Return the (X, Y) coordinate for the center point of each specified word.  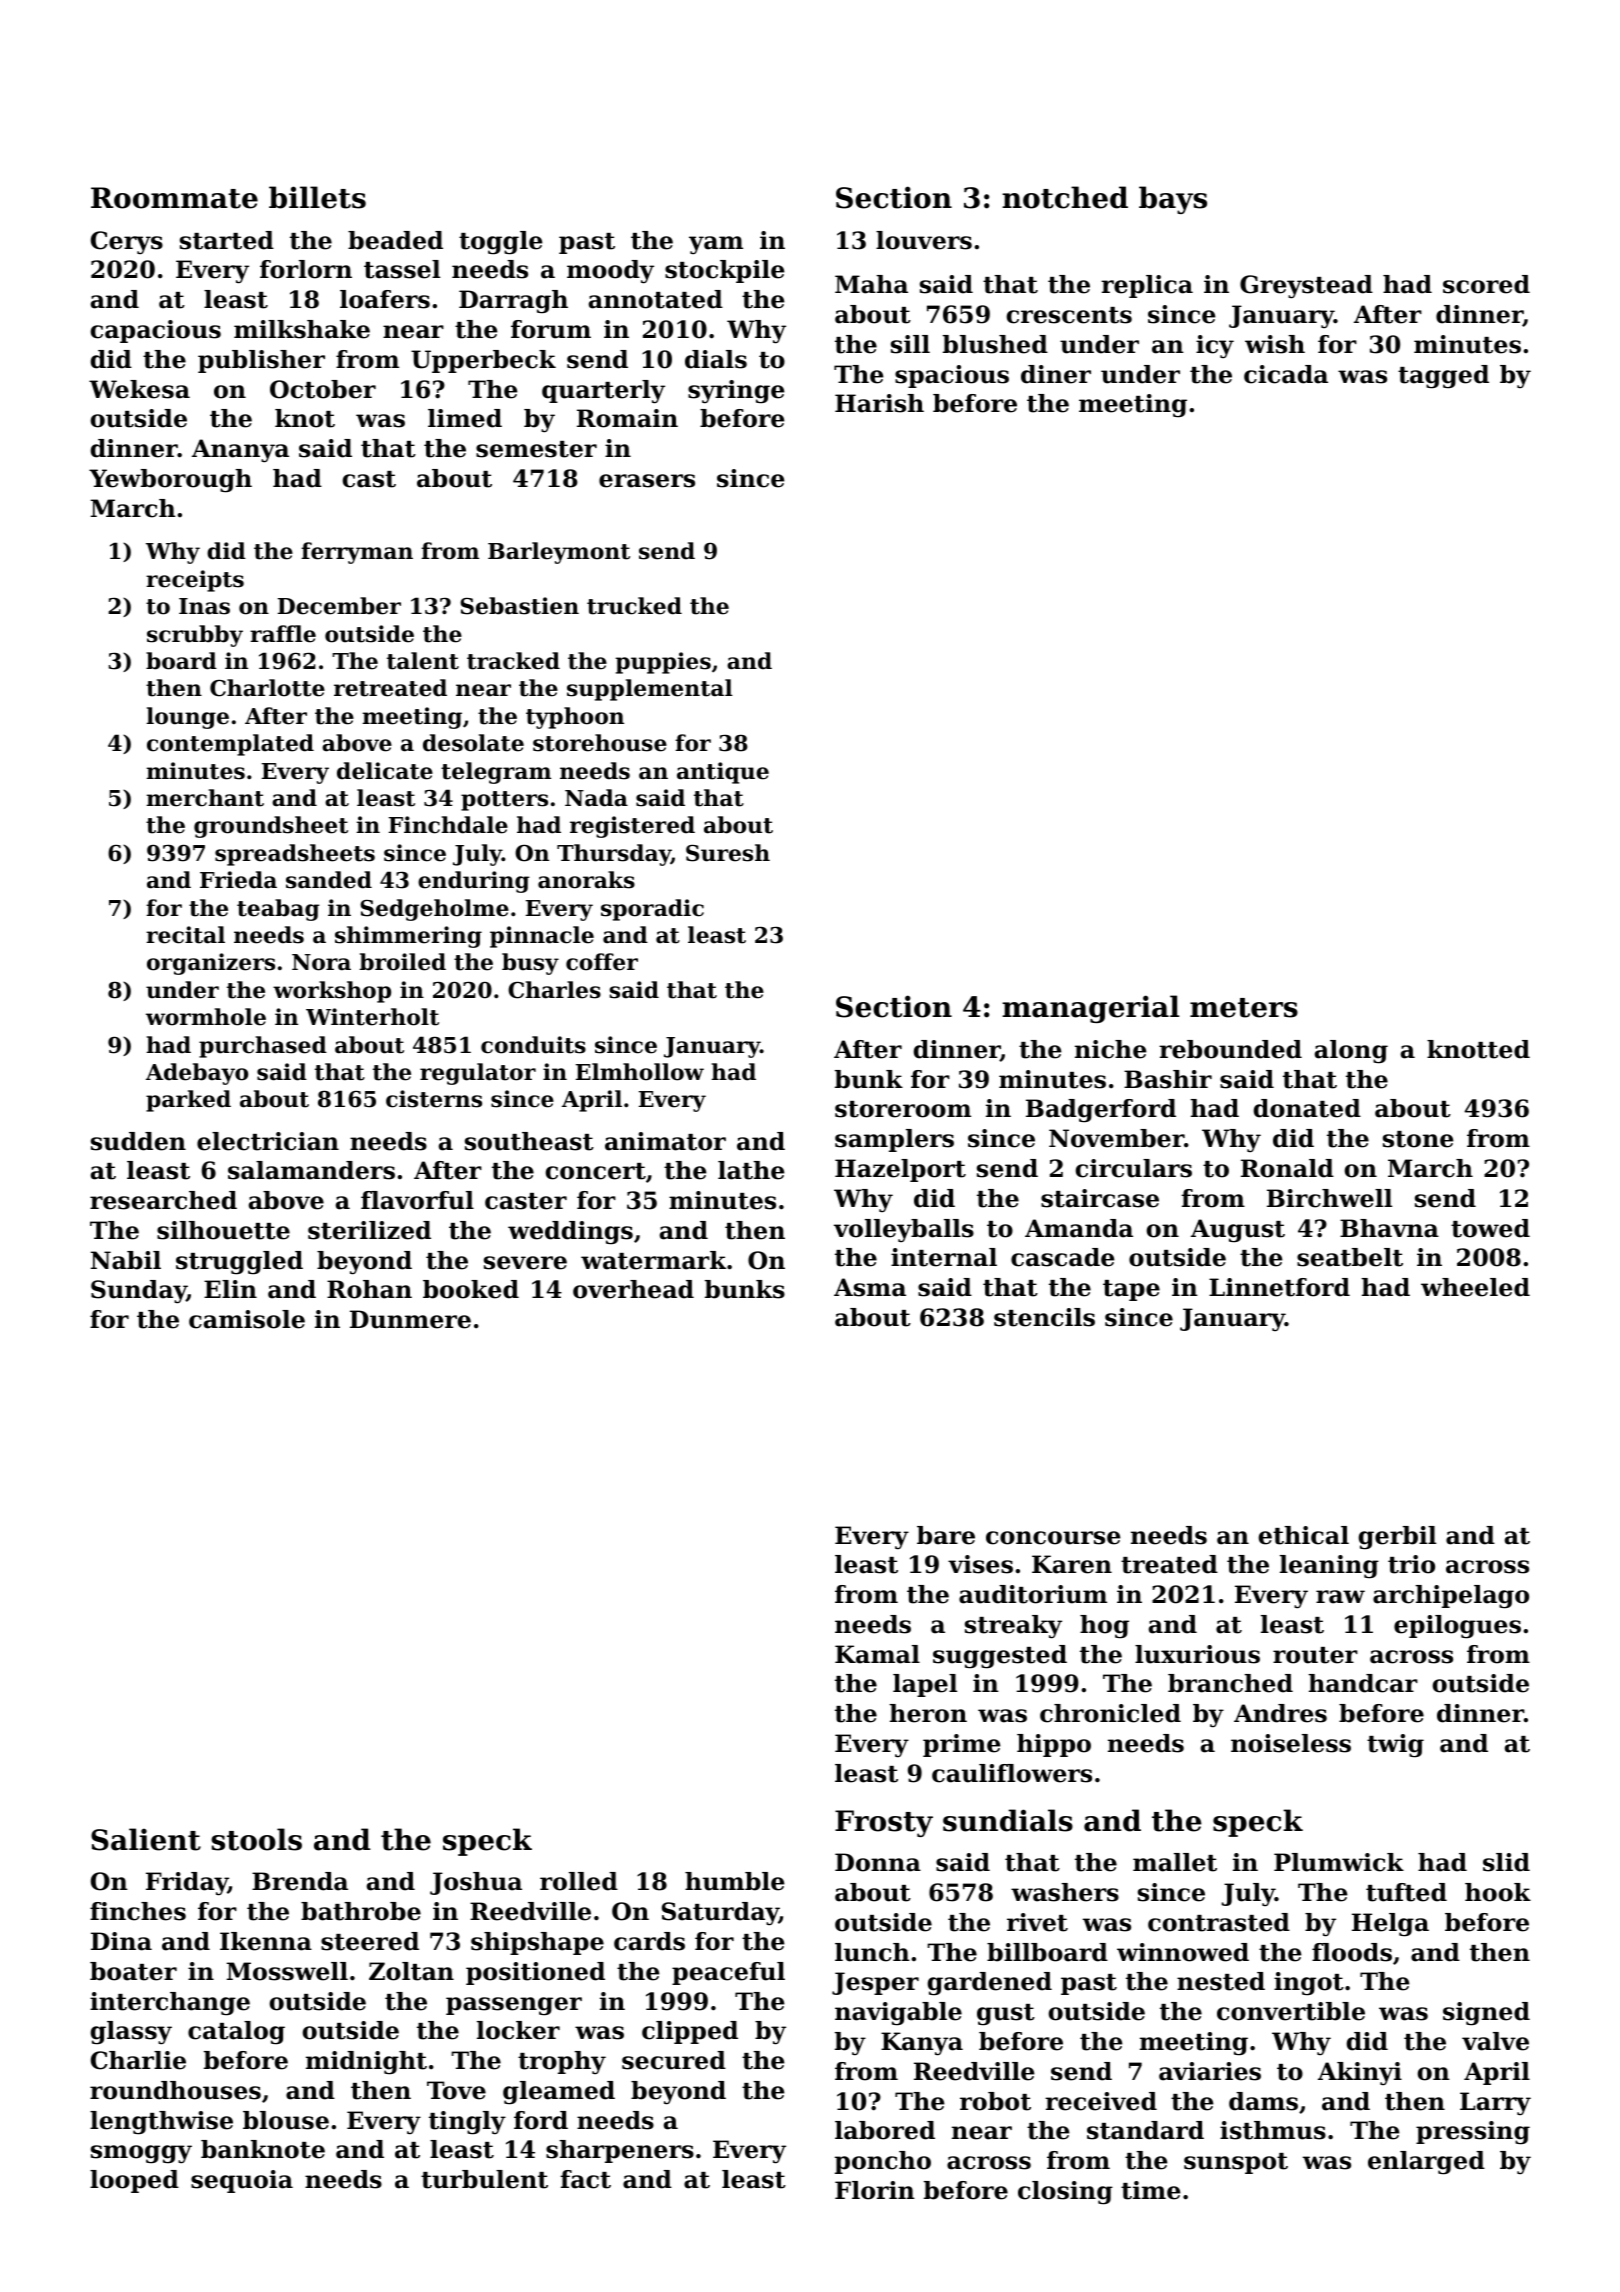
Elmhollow (640, 1072)
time (1150, 2190)
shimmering (408, 937)
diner (1056, 374)
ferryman (357, 553)
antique (723, 773)
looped (134, 2181)
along (1351, 1052)
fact (585, 2179)
